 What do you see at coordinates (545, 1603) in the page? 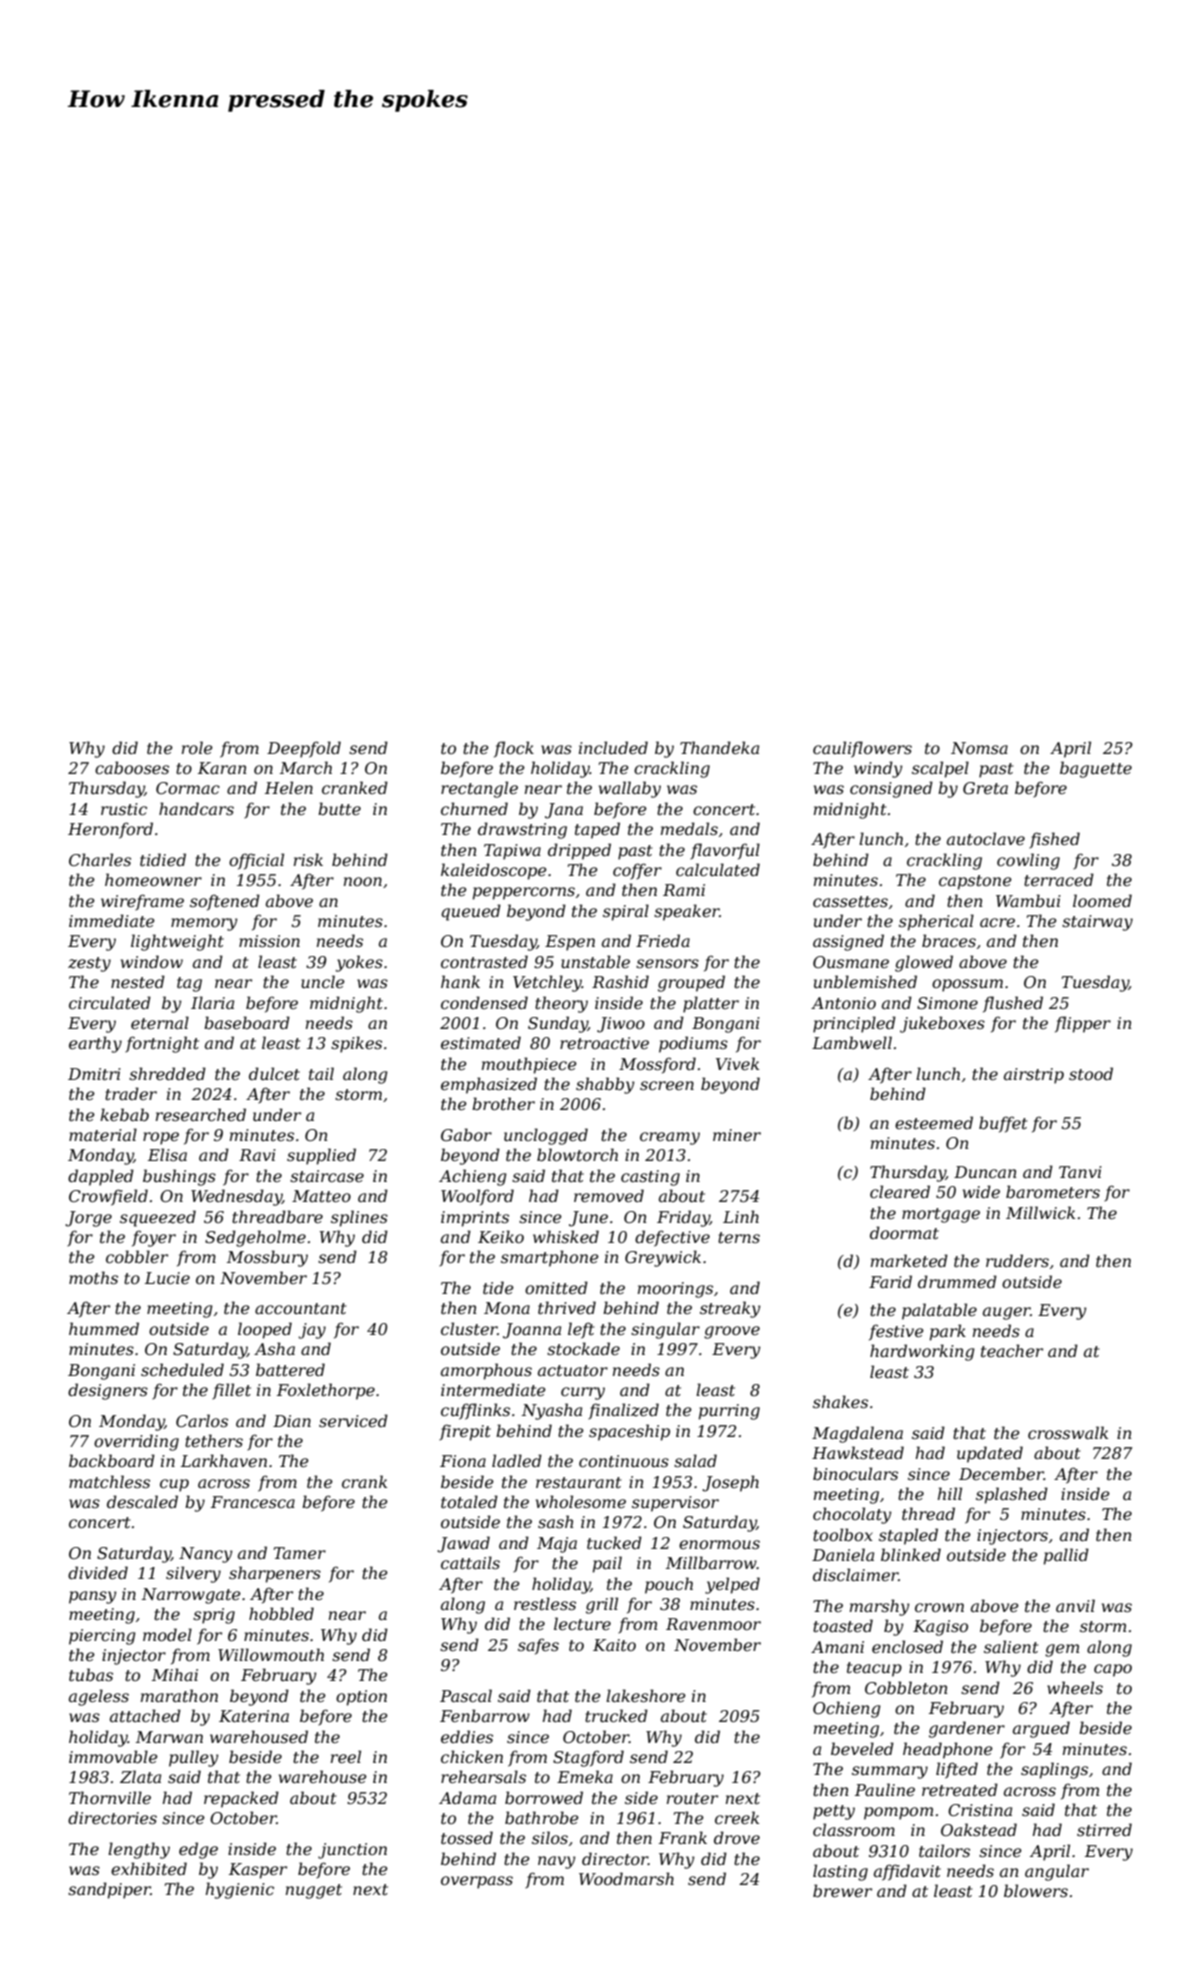
I see `restless` at bounding box center [545, 1603].
